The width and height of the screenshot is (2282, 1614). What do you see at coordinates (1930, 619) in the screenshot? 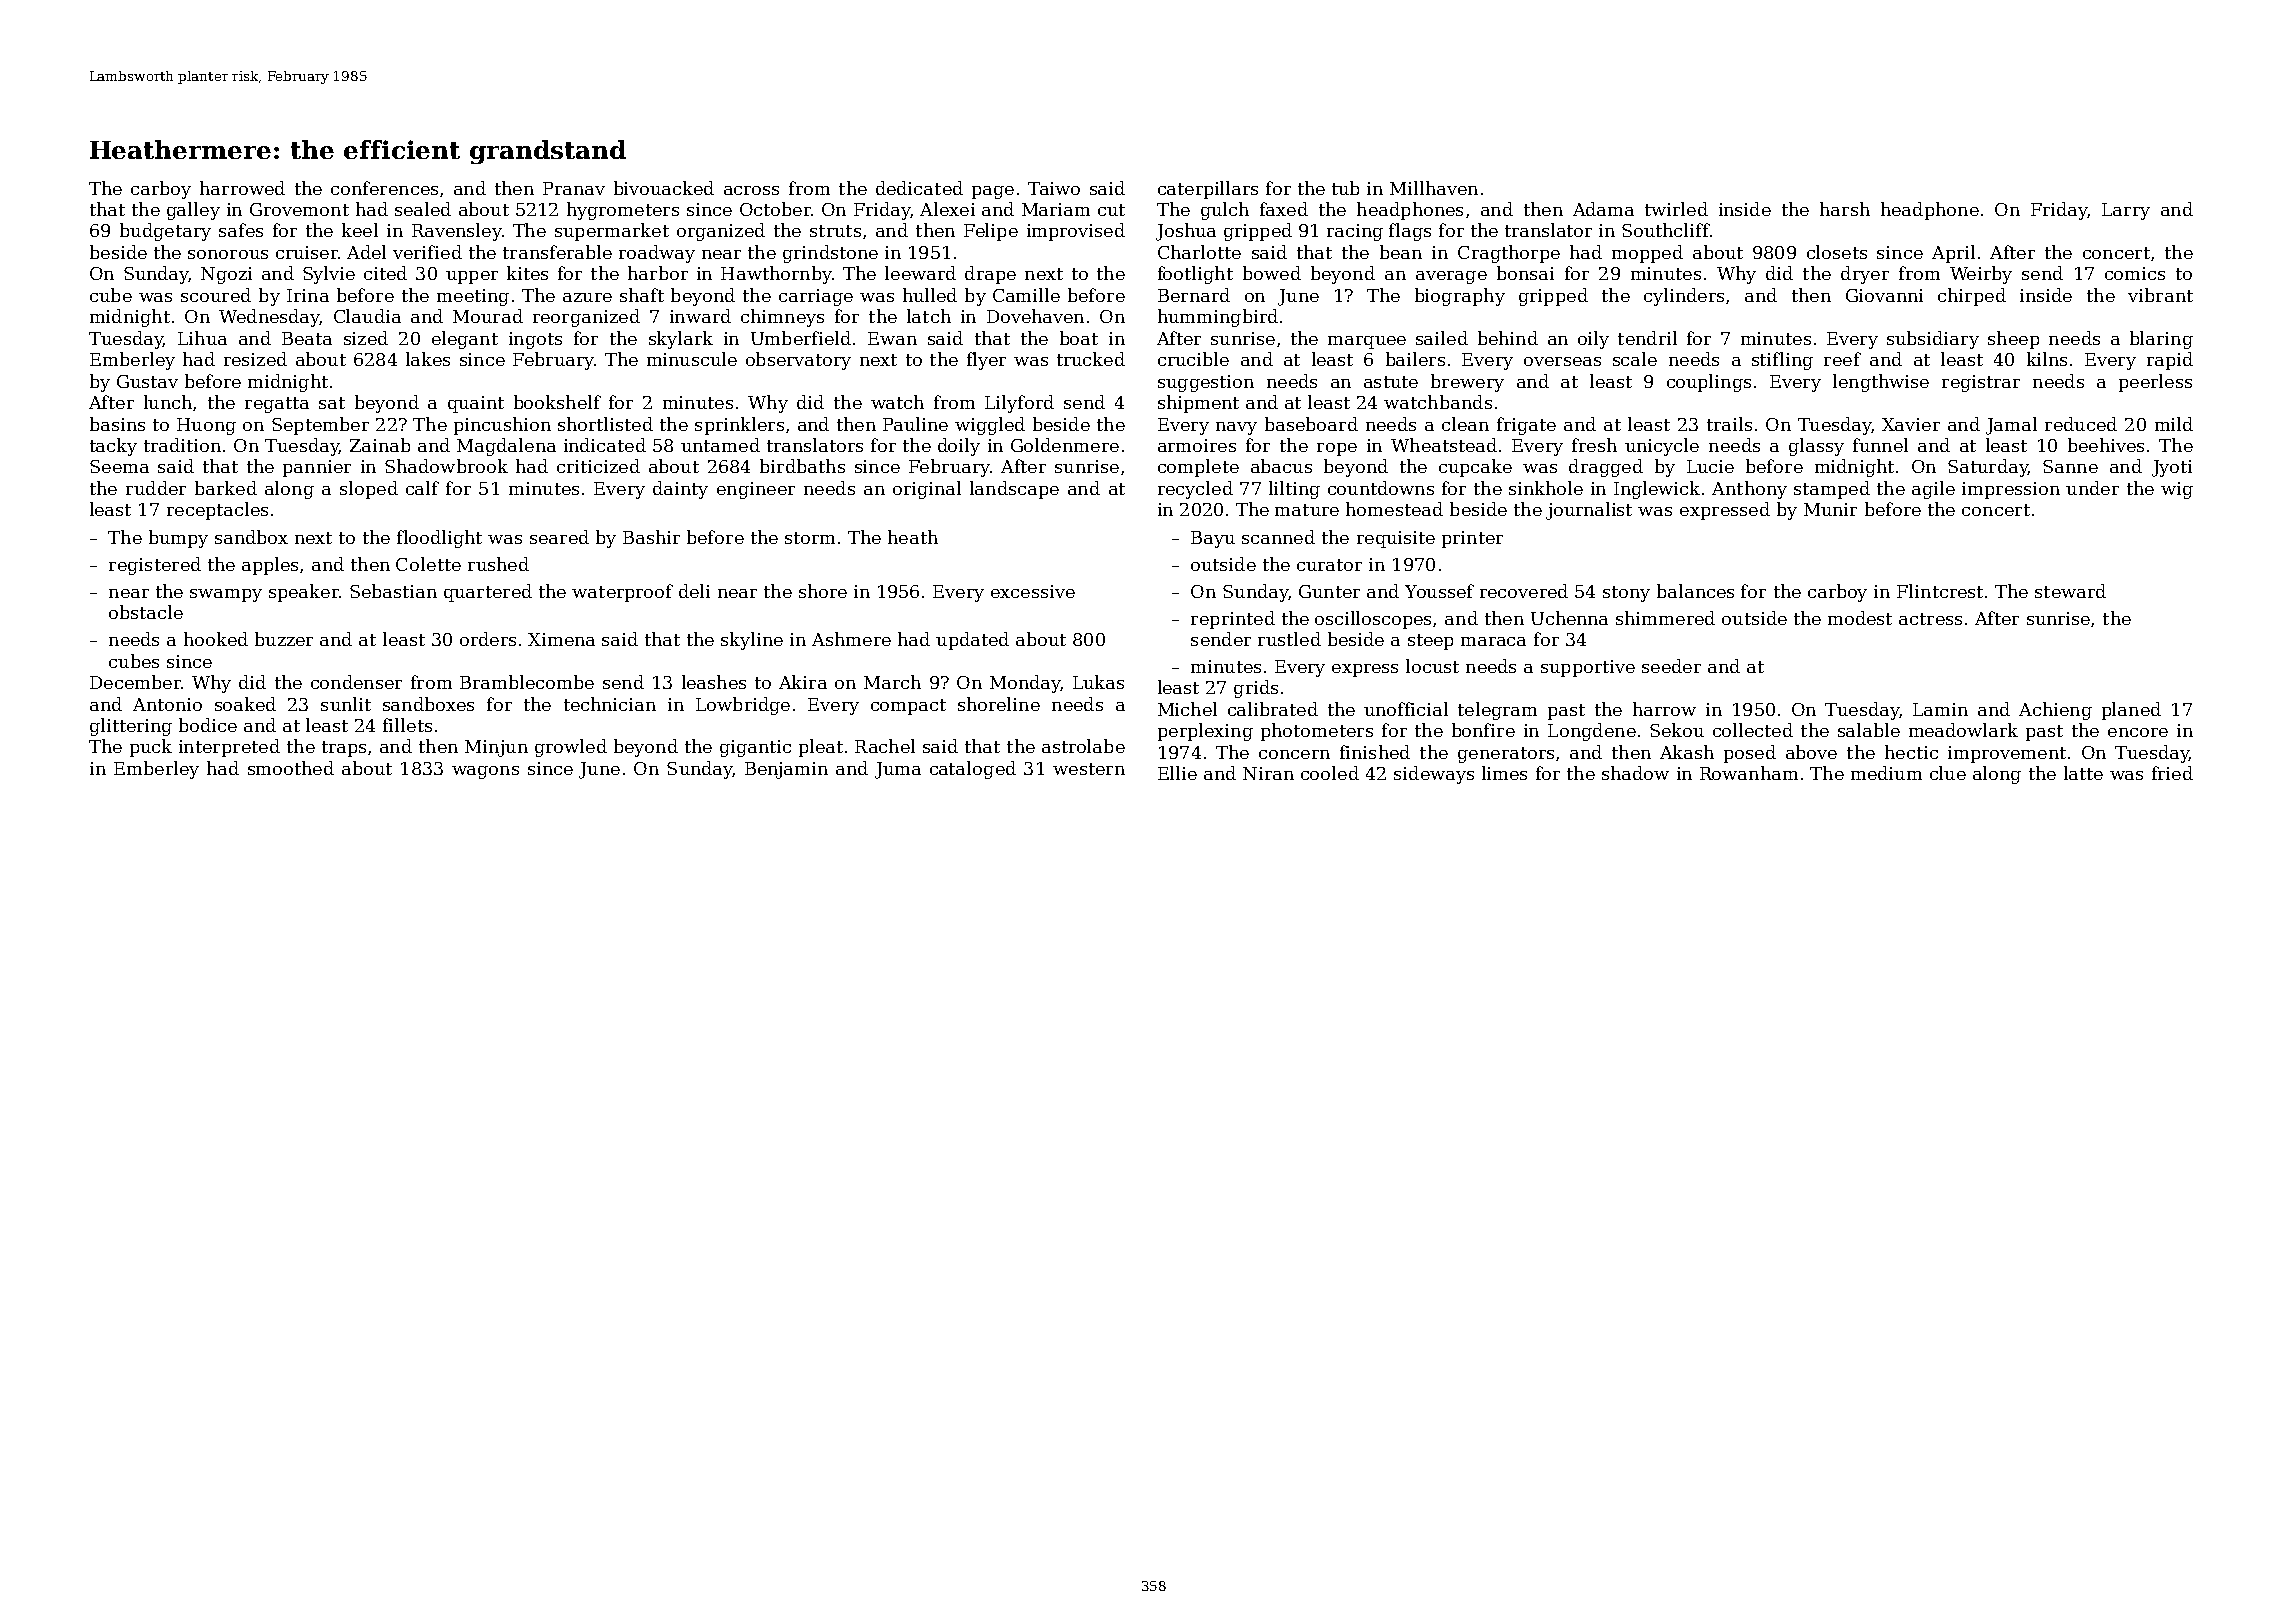
I see `actress` at bounding box center [1930, 619].
